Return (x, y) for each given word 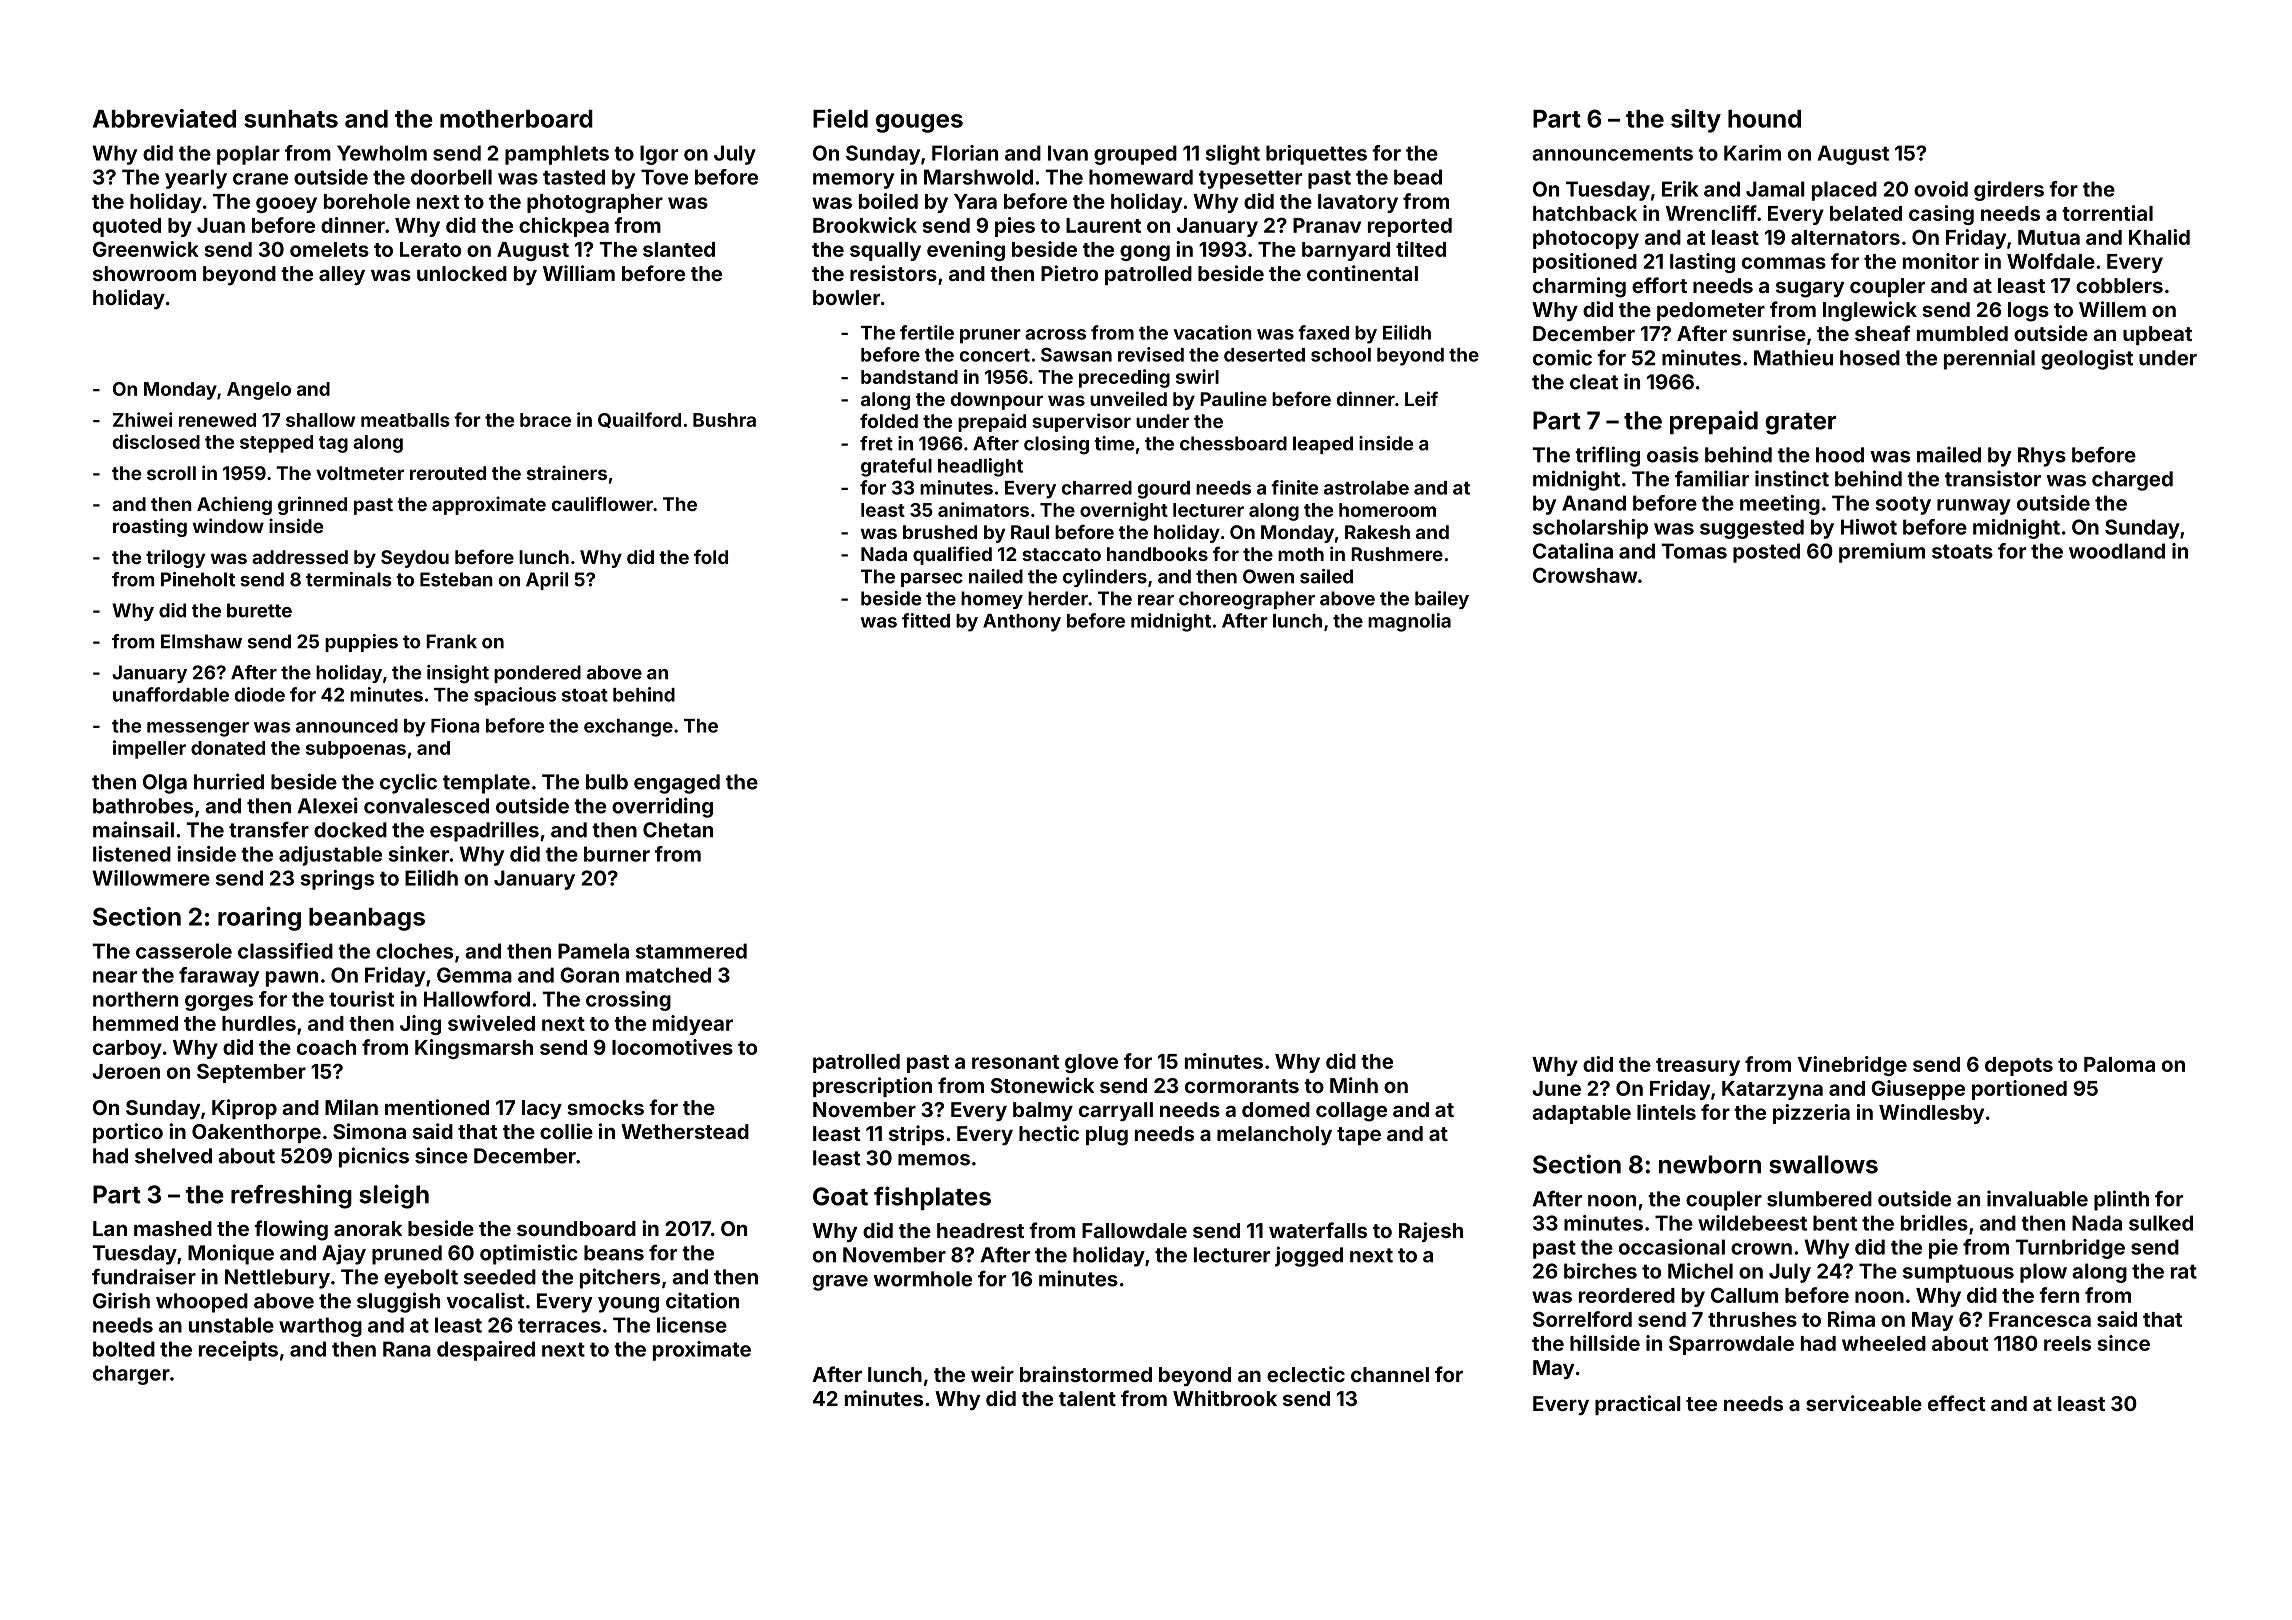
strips (916, 1135)
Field (840, 118)
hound (1764, 119)
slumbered (1819, 1199)
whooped (202, 1303)
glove (1091, 1063)
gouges (919, 123)
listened (132, 854)
